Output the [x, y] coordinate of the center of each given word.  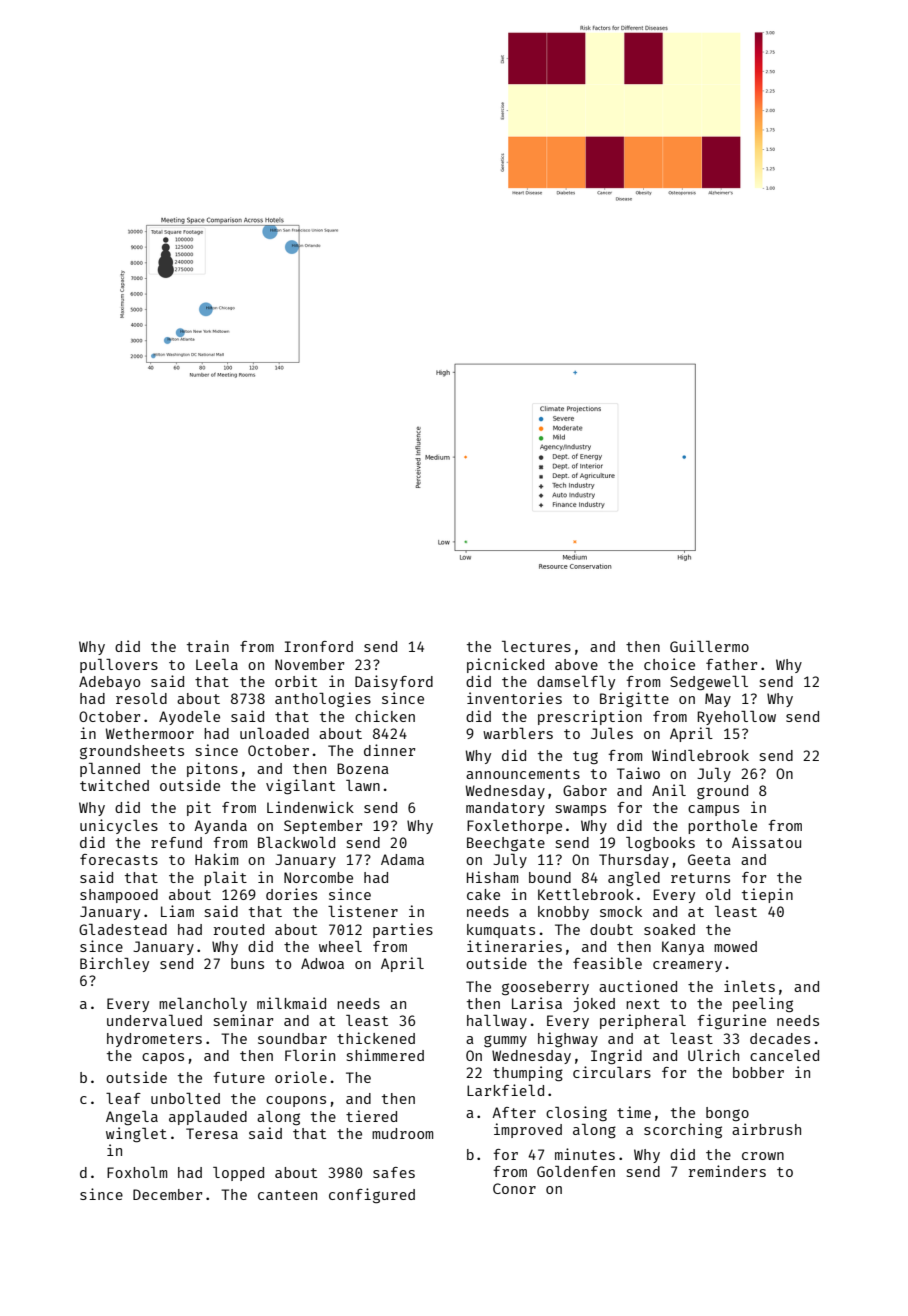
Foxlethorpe [514, 827]
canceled [784, 1055]
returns [700, 878]
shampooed [119, 896]
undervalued [154, 1020]
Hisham [492, 877]
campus [713, 810]
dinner [389, 750]
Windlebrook [700, 755]
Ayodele [189, 718]
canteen [287, 1195]
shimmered [385, 1055]
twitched [114, 785]
